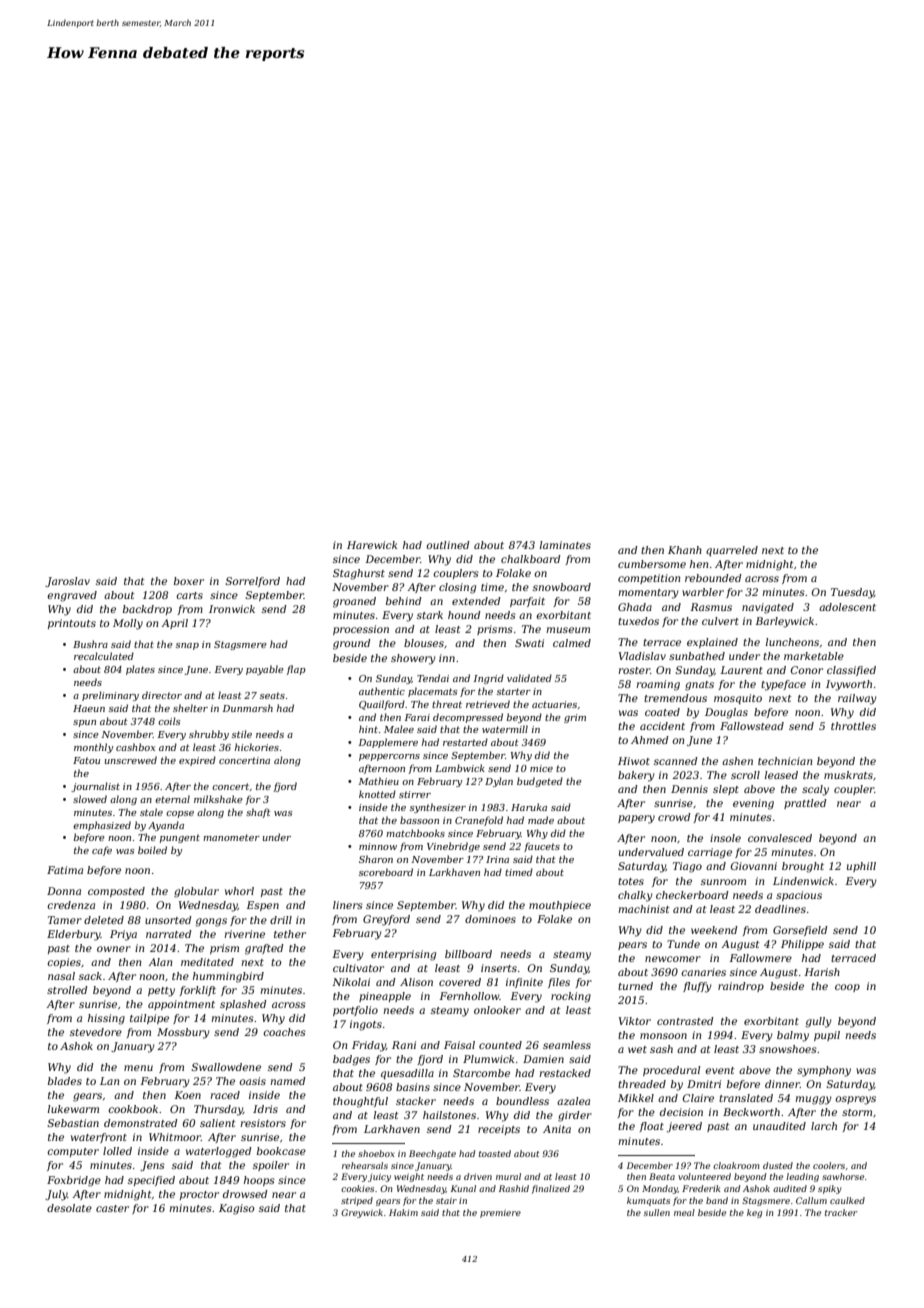  What do you see at coordinates (102, 826) in the screenshot?
I see `emphasized` at bounding box center [102, 826].
